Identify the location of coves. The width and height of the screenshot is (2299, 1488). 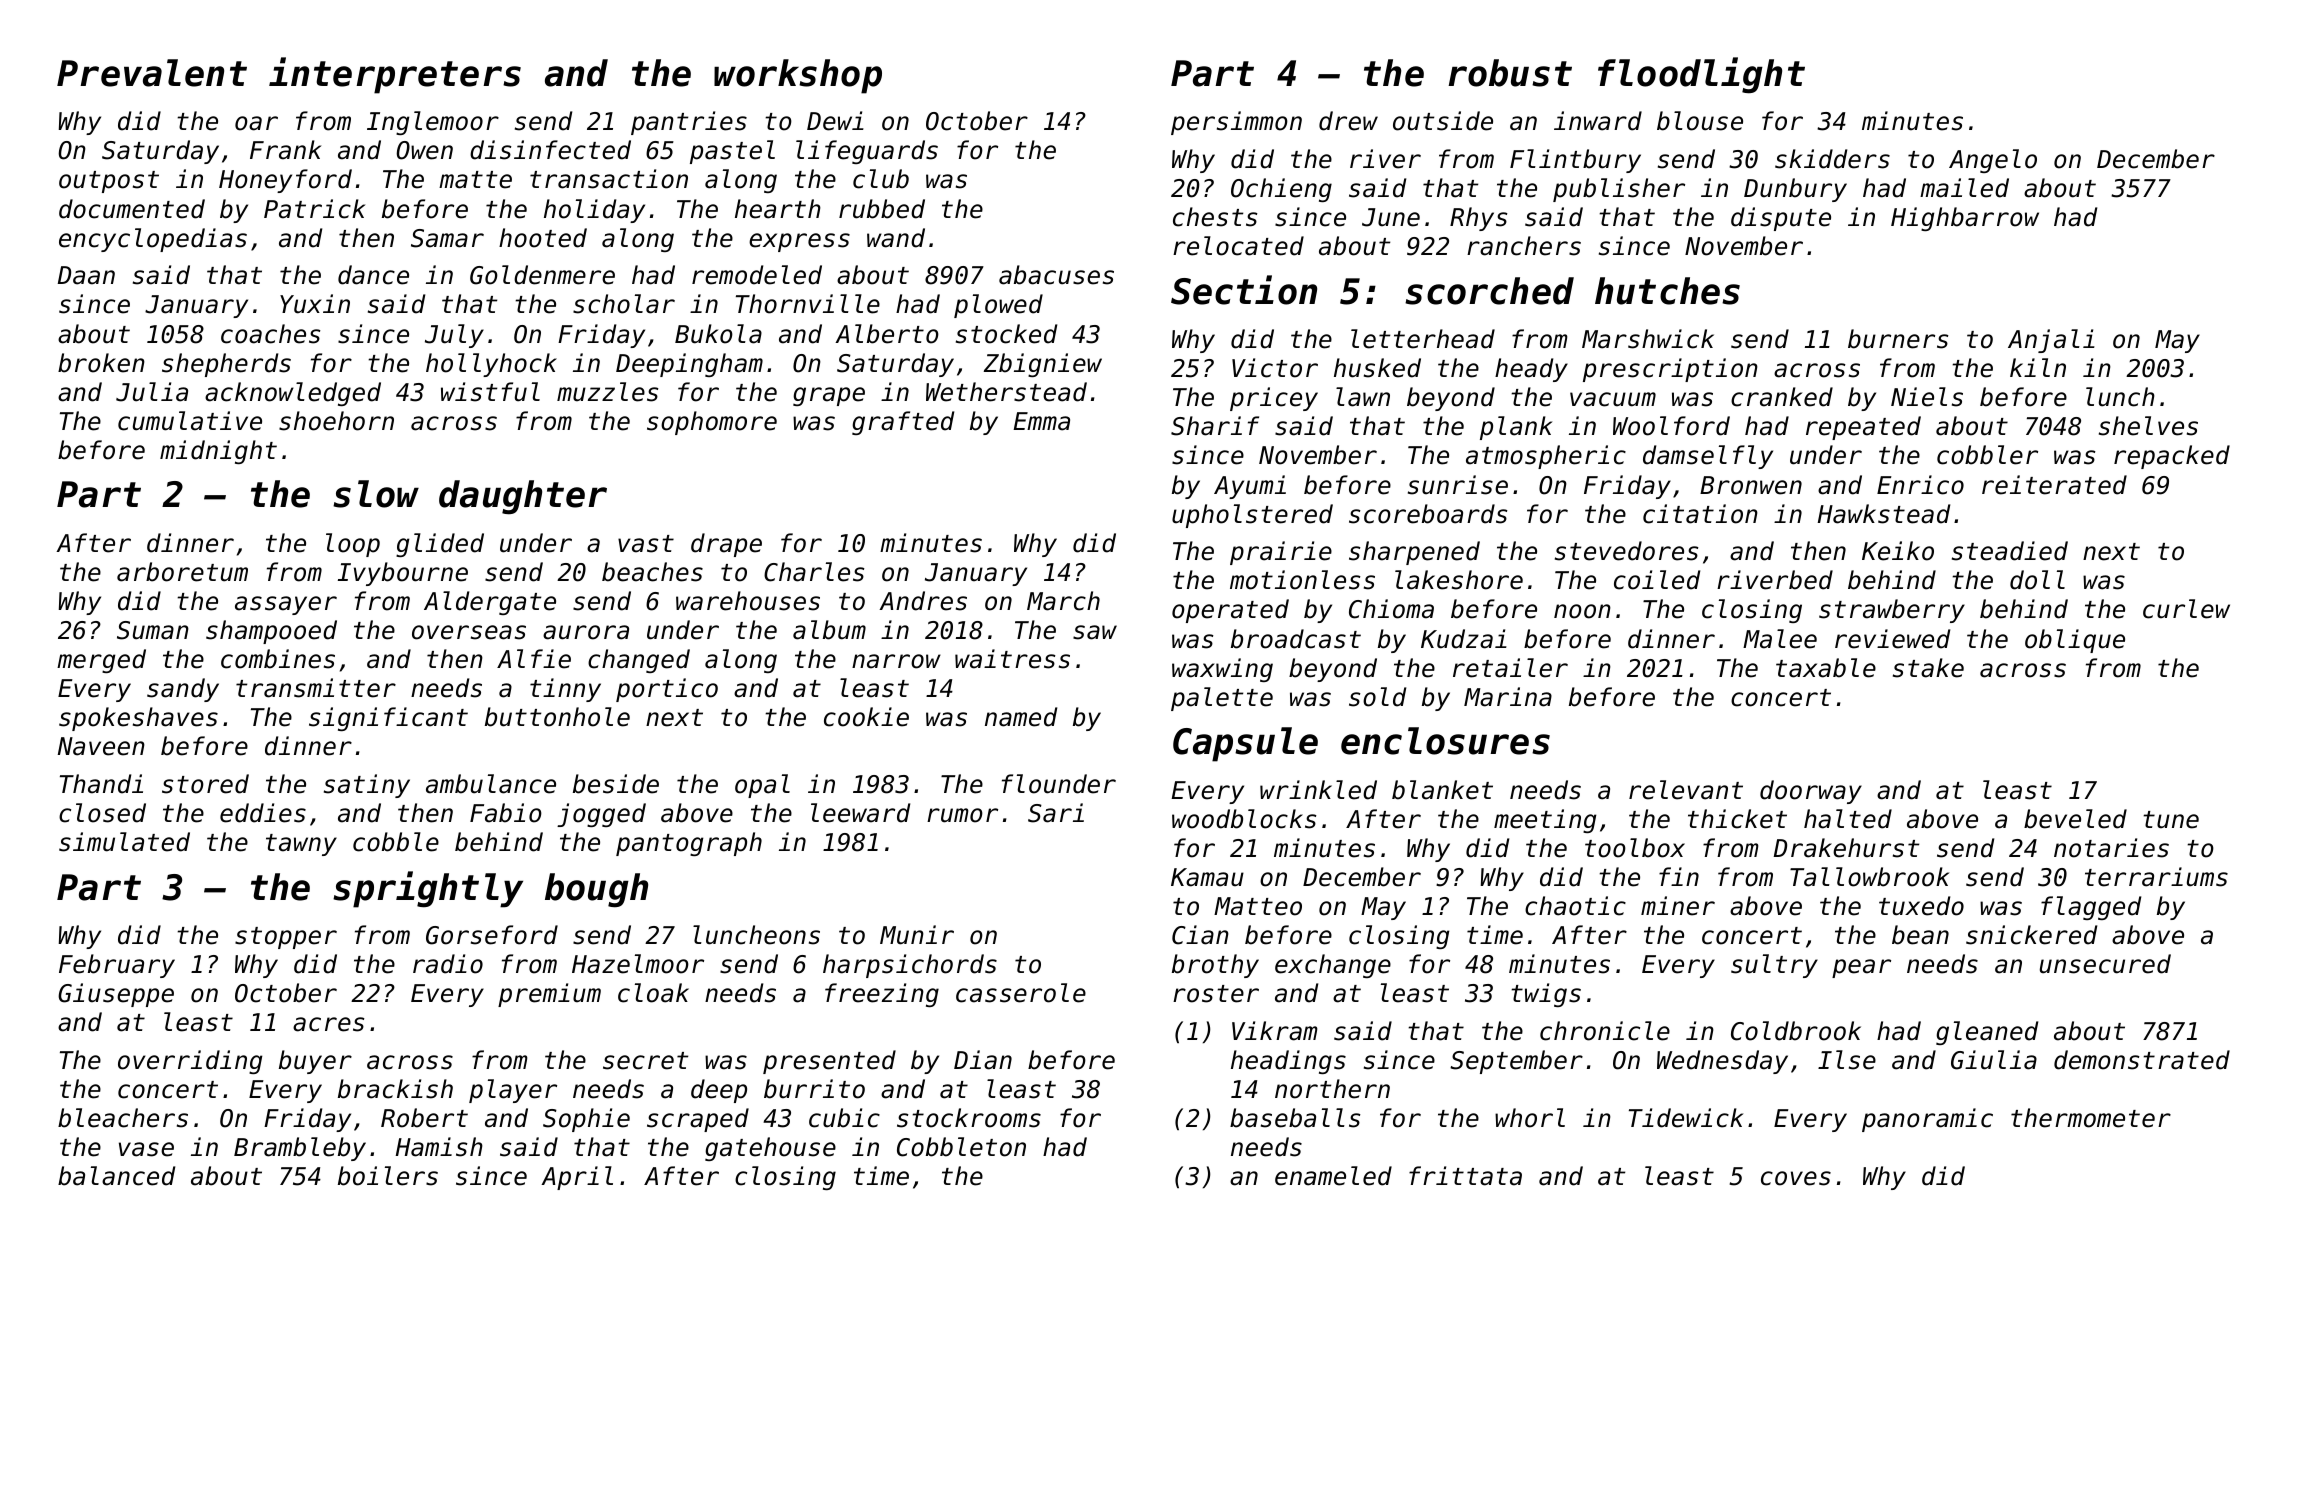
(1796, 1178).
